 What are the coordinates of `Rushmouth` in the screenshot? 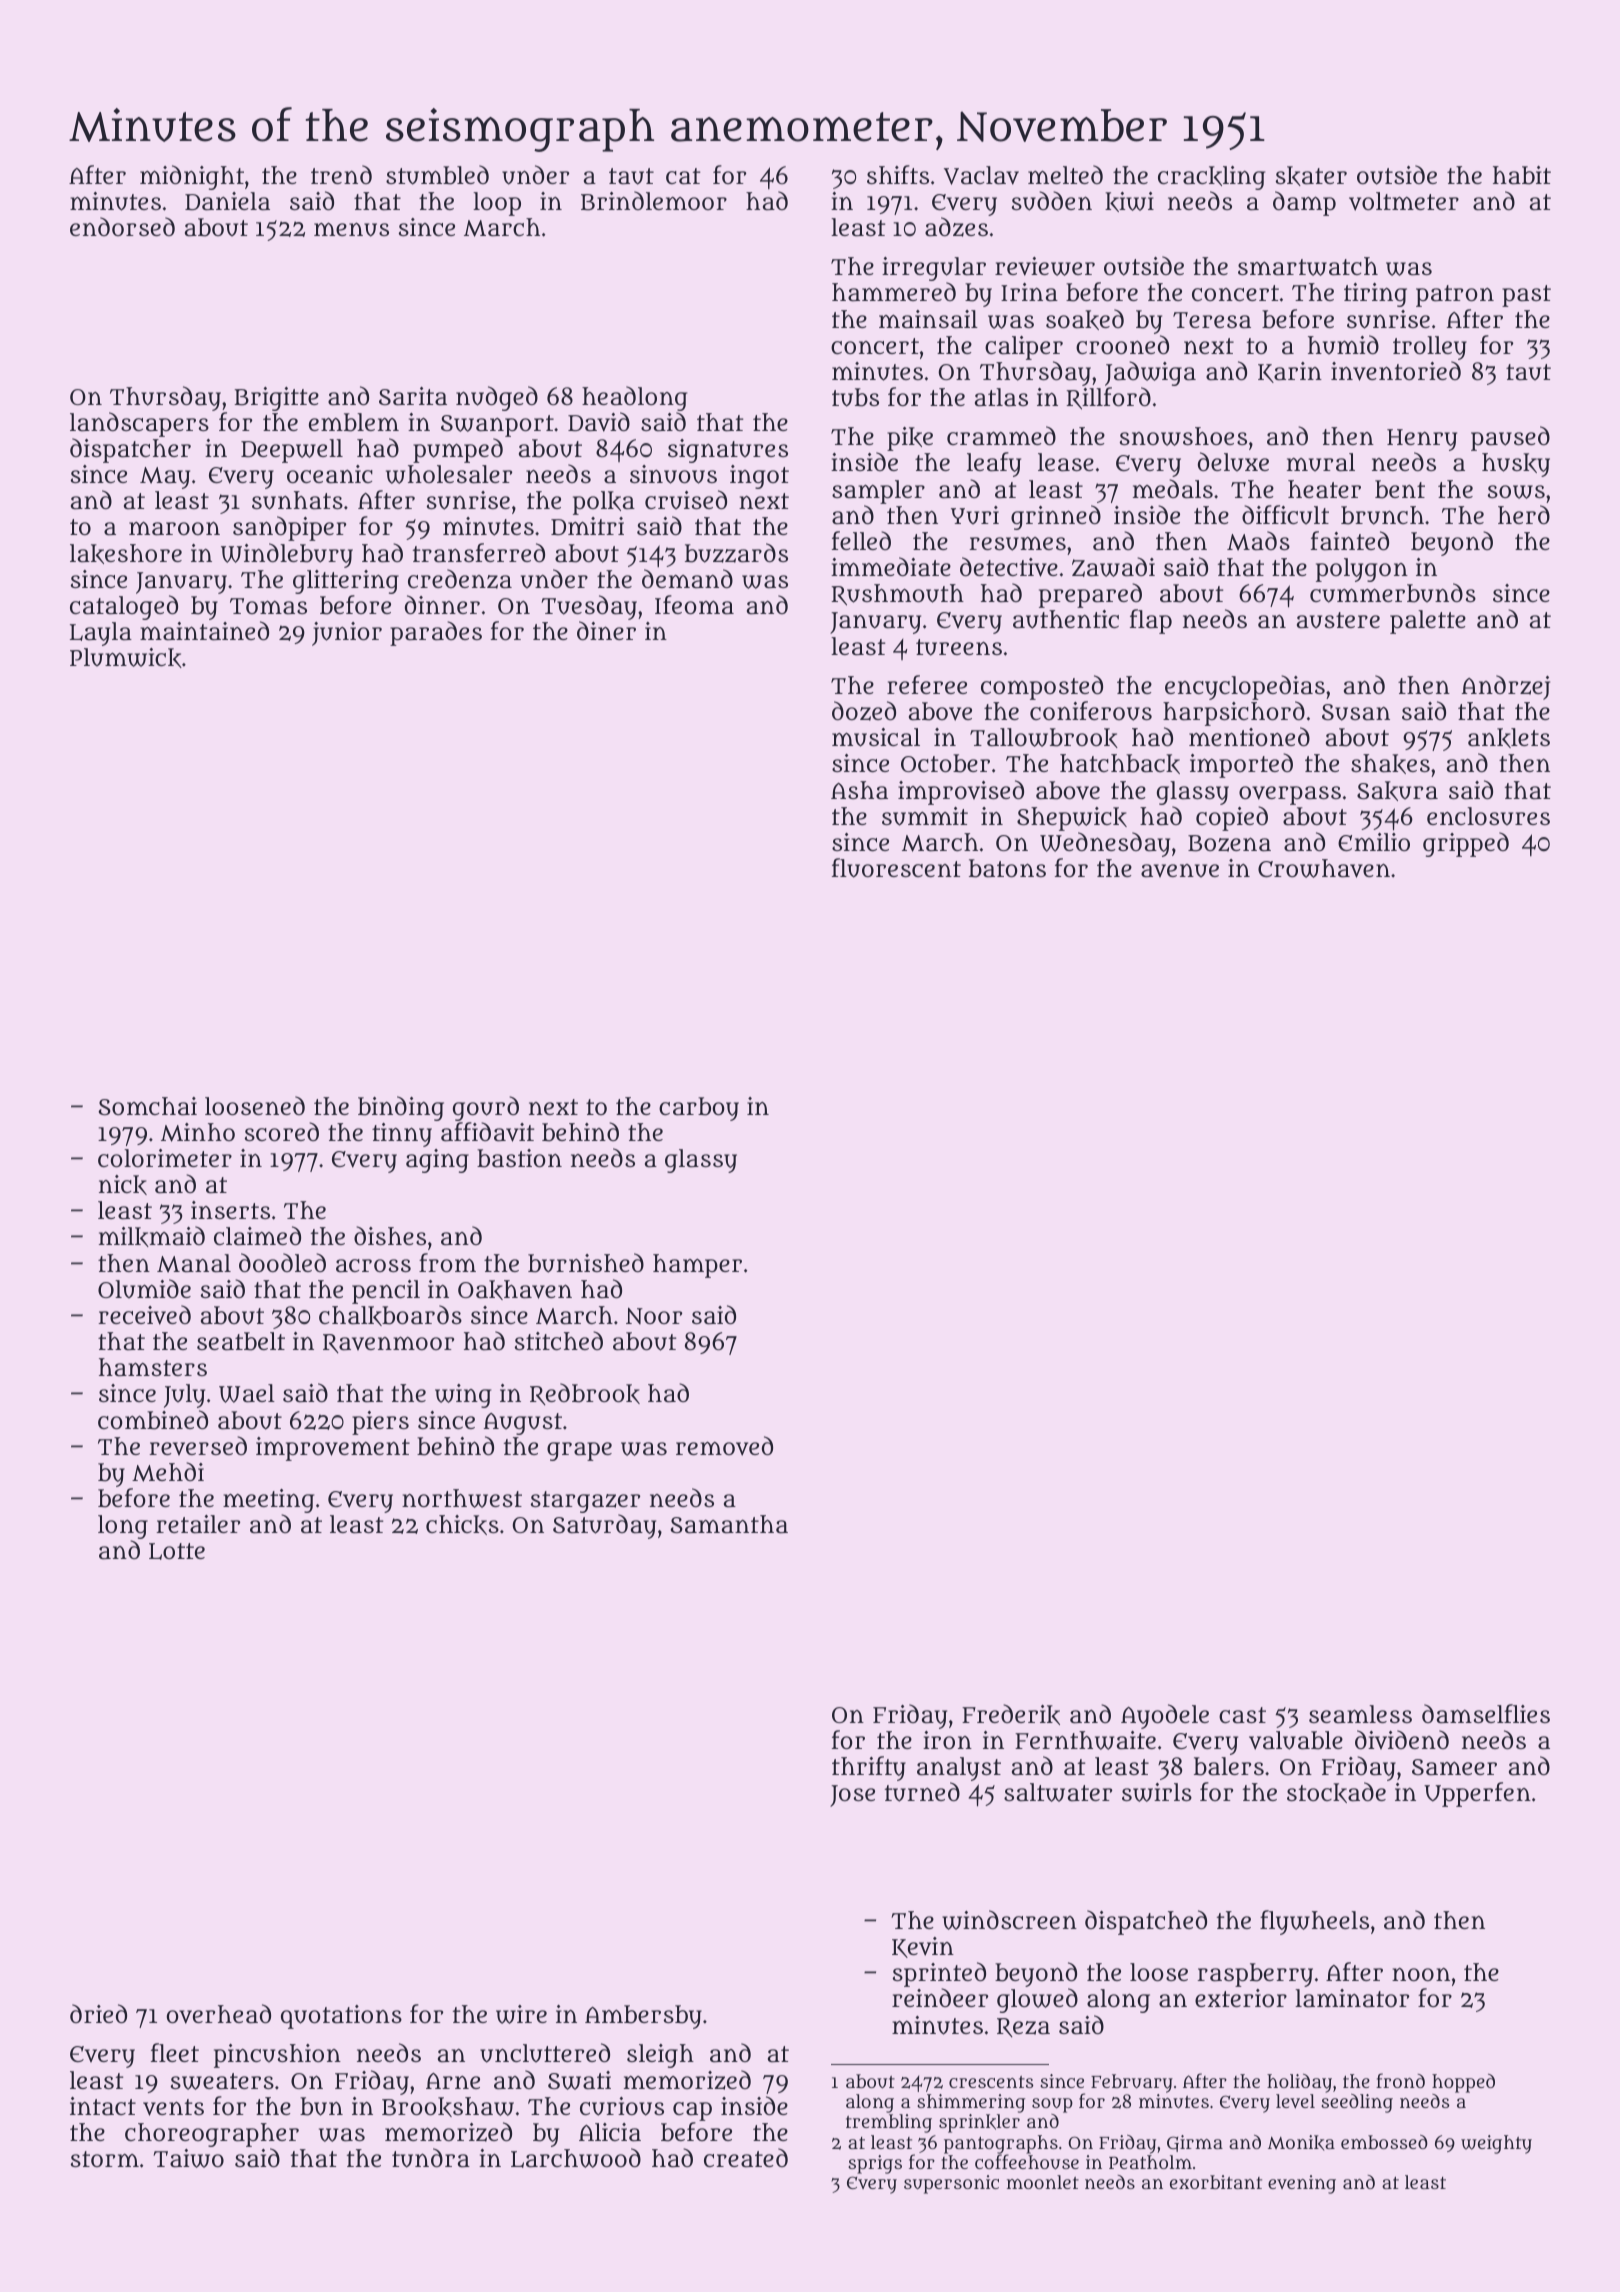 It's located at (897, 595).
